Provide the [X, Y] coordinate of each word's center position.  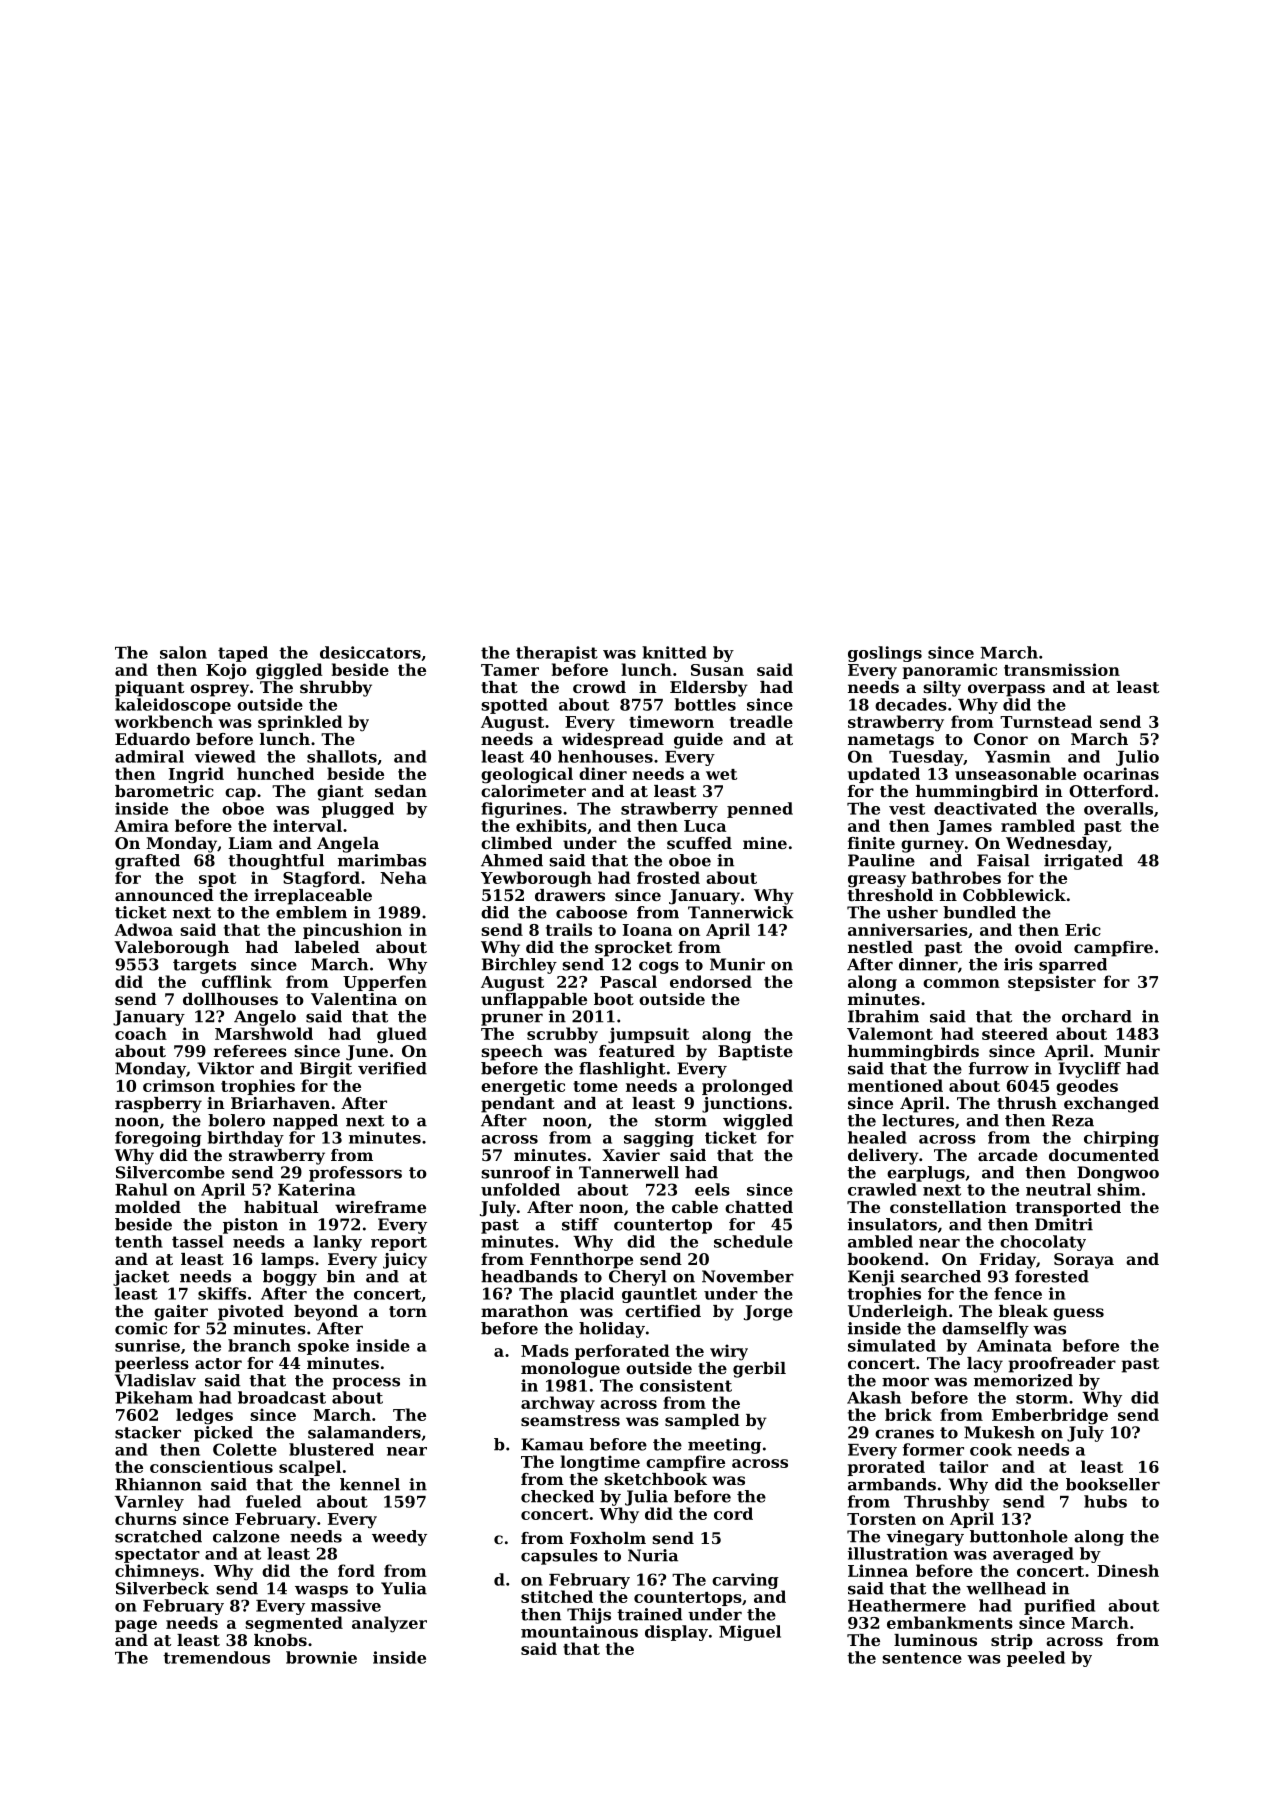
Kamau [552, 1444]
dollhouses [230, 999]
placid [587, 1295]
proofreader [1062, 1365]
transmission [1062, 669]
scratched [158, 1536]
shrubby [336, 689]
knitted [674, 652]
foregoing [158, 1139]
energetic [523, 1087]
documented [1104, 1155]
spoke [323, 1347]
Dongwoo [1118, 1174]
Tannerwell [629, 1172]
